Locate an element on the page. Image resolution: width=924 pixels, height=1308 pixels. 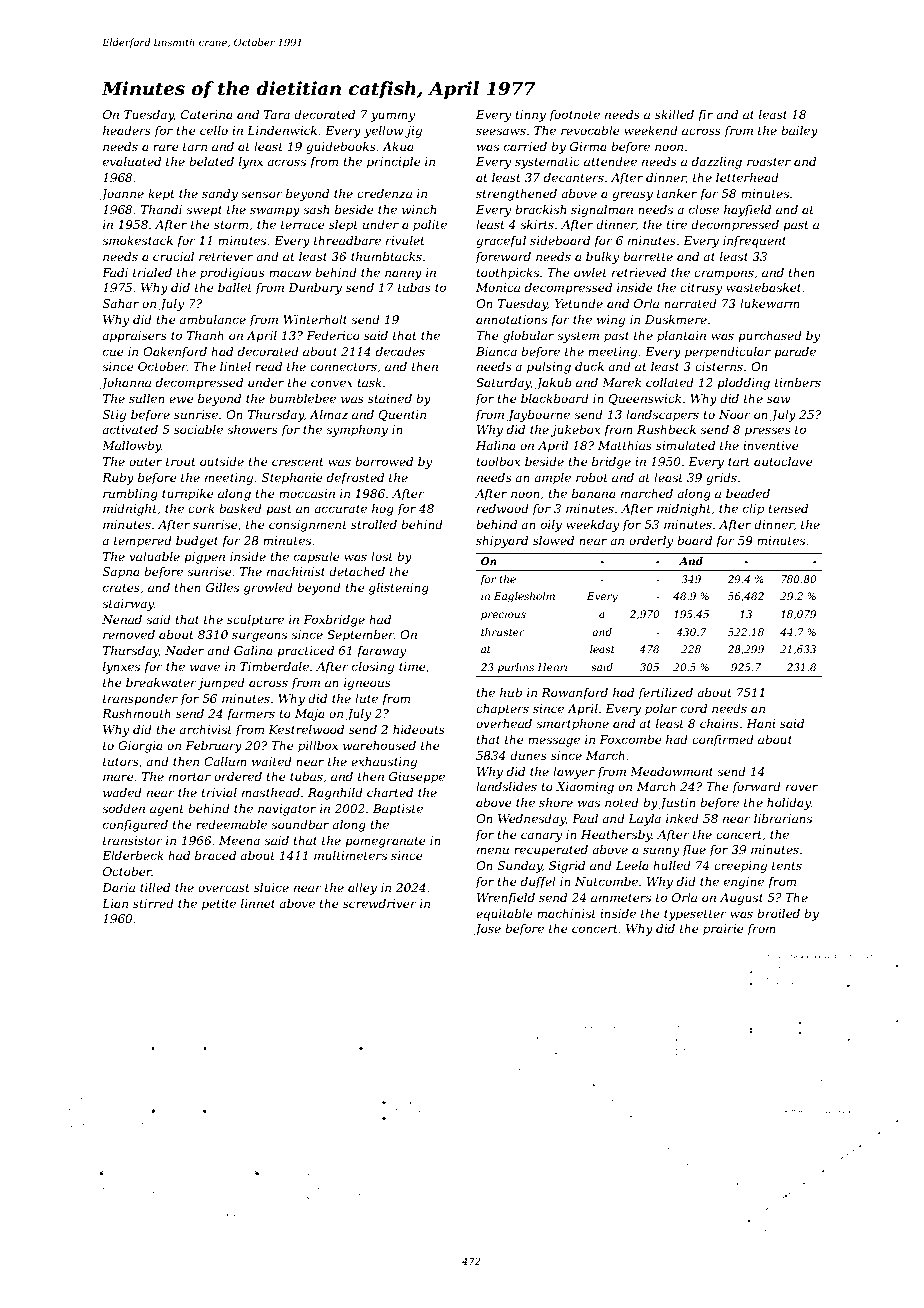
beaded is located at coordinates (748, 493).
